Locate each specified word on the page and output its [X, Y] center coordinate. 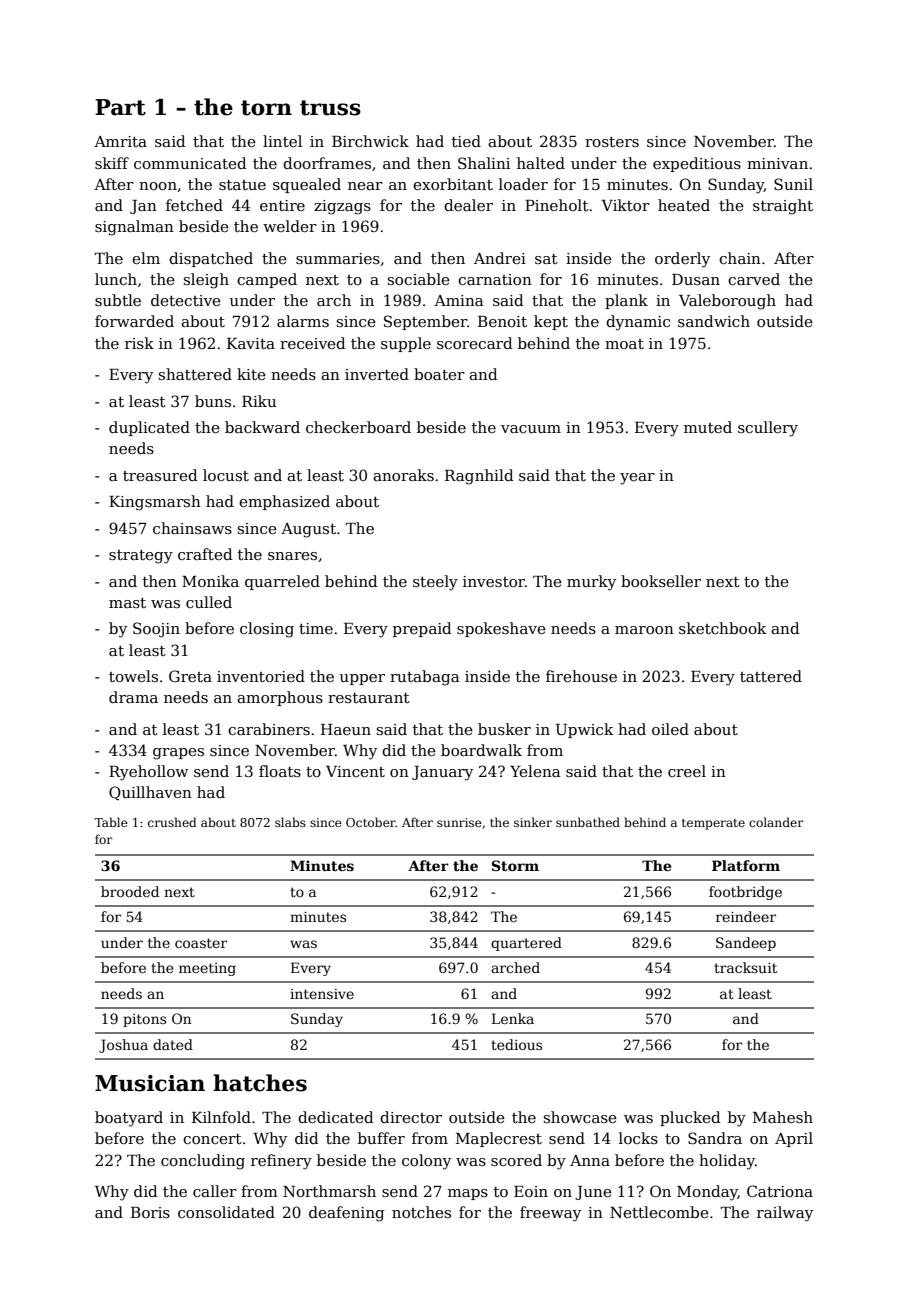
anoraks [403, 475]
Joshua [123, 1046]
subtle [118, 300]
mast [127, 603]
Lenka [513, 1018]
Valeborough [727, 302]
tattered [771, 676]
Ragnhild [479, 477]
